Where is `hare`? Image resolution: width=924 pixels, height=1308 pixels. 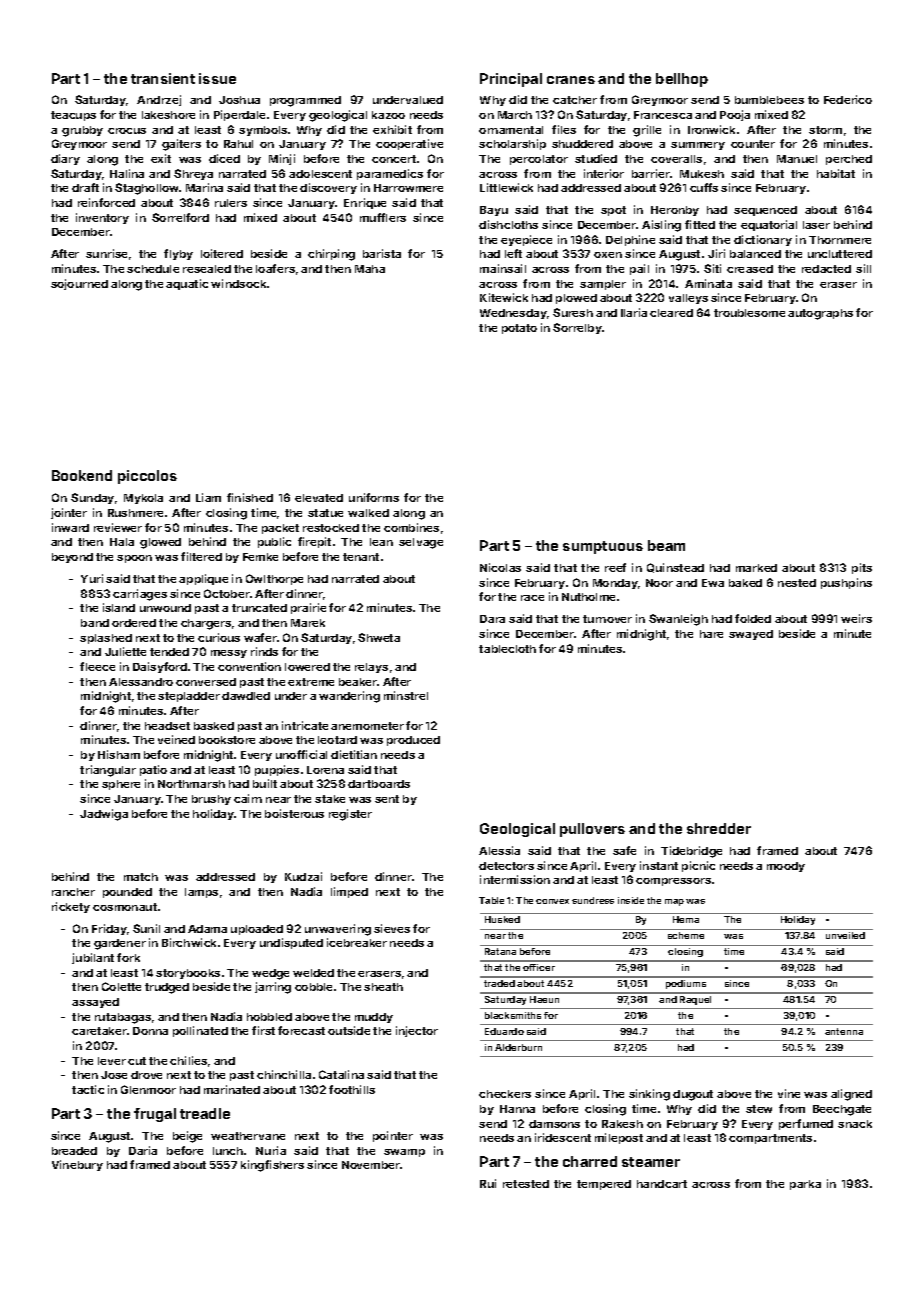 hare is located at coordinates (711, 634).
